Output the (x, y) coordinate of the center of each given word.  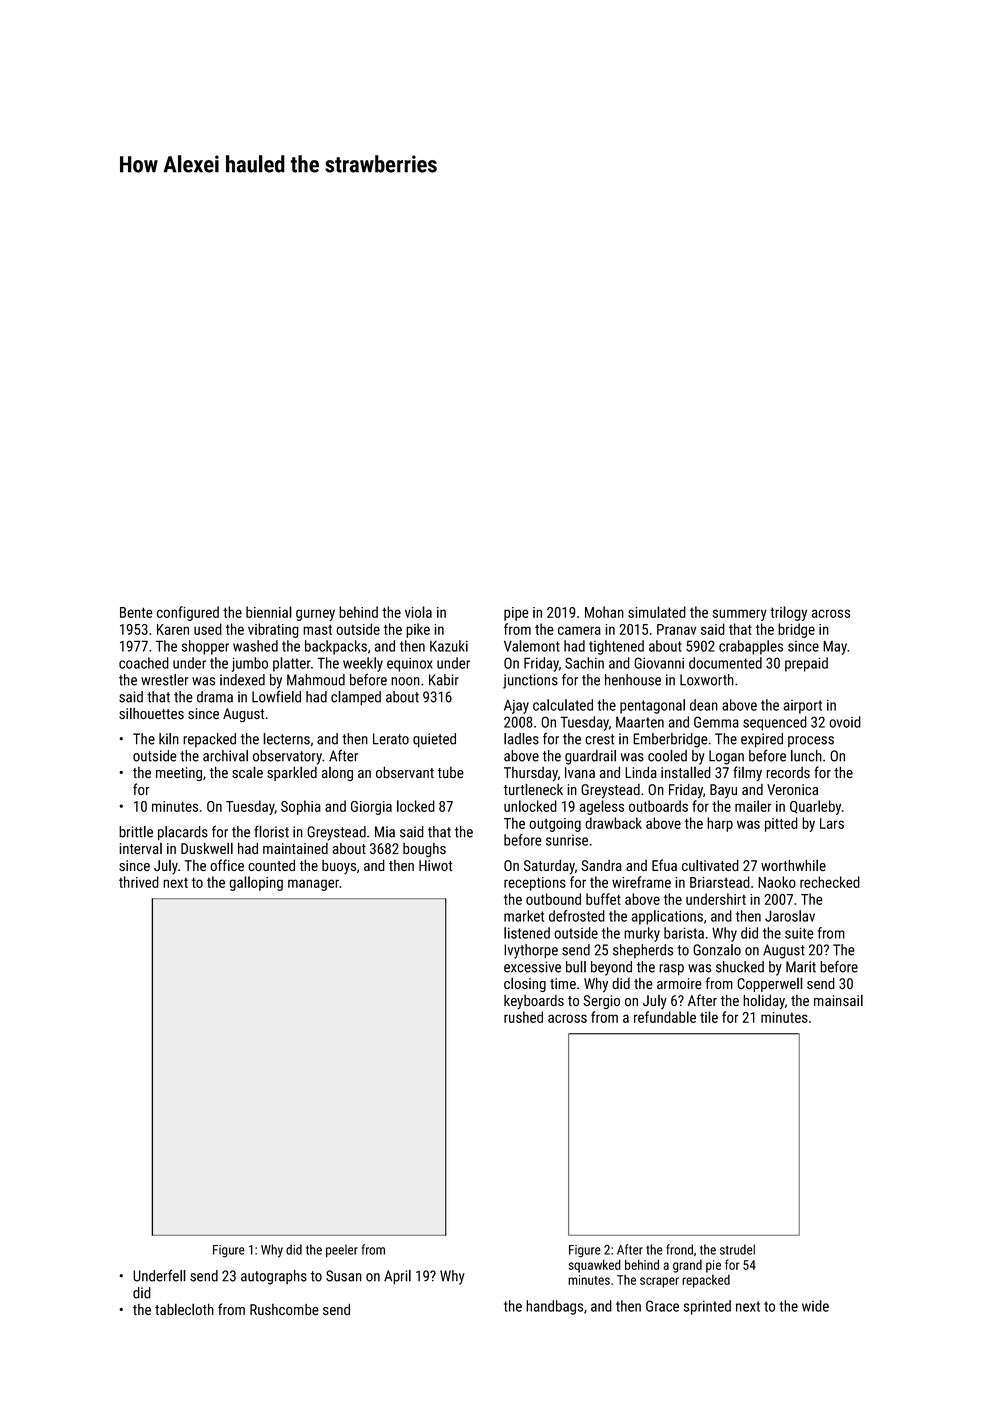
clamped (356, 698)
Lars (832, 823)
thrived (139, 882)
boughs (424, 850)
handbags (554, 1307)
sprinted (707, 1307)
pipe (516, 614)
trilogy (788, 613)
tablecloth (184, 1309)
